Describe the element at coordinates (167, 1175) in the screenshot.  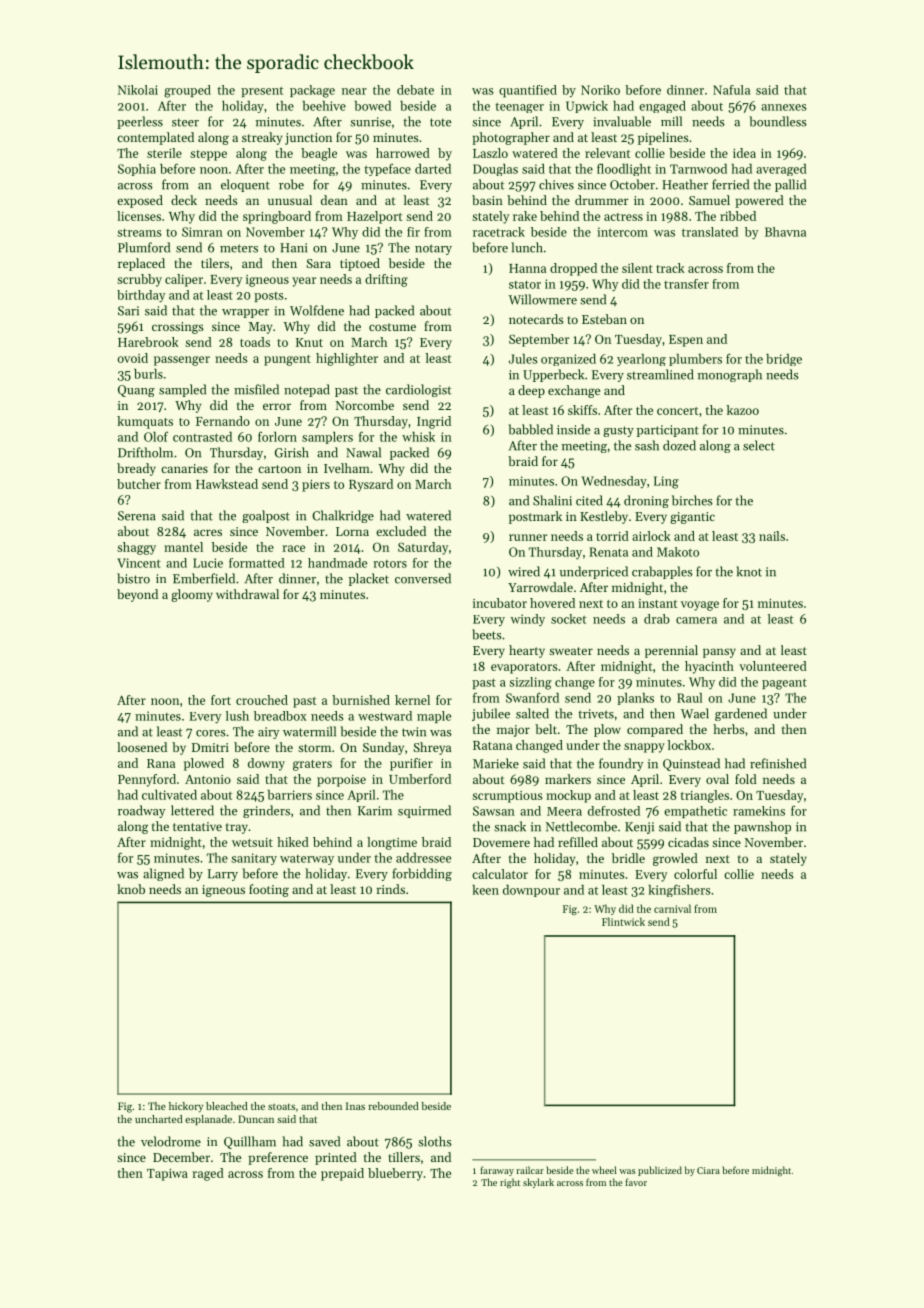
I see `Tapiwa` at that location.
